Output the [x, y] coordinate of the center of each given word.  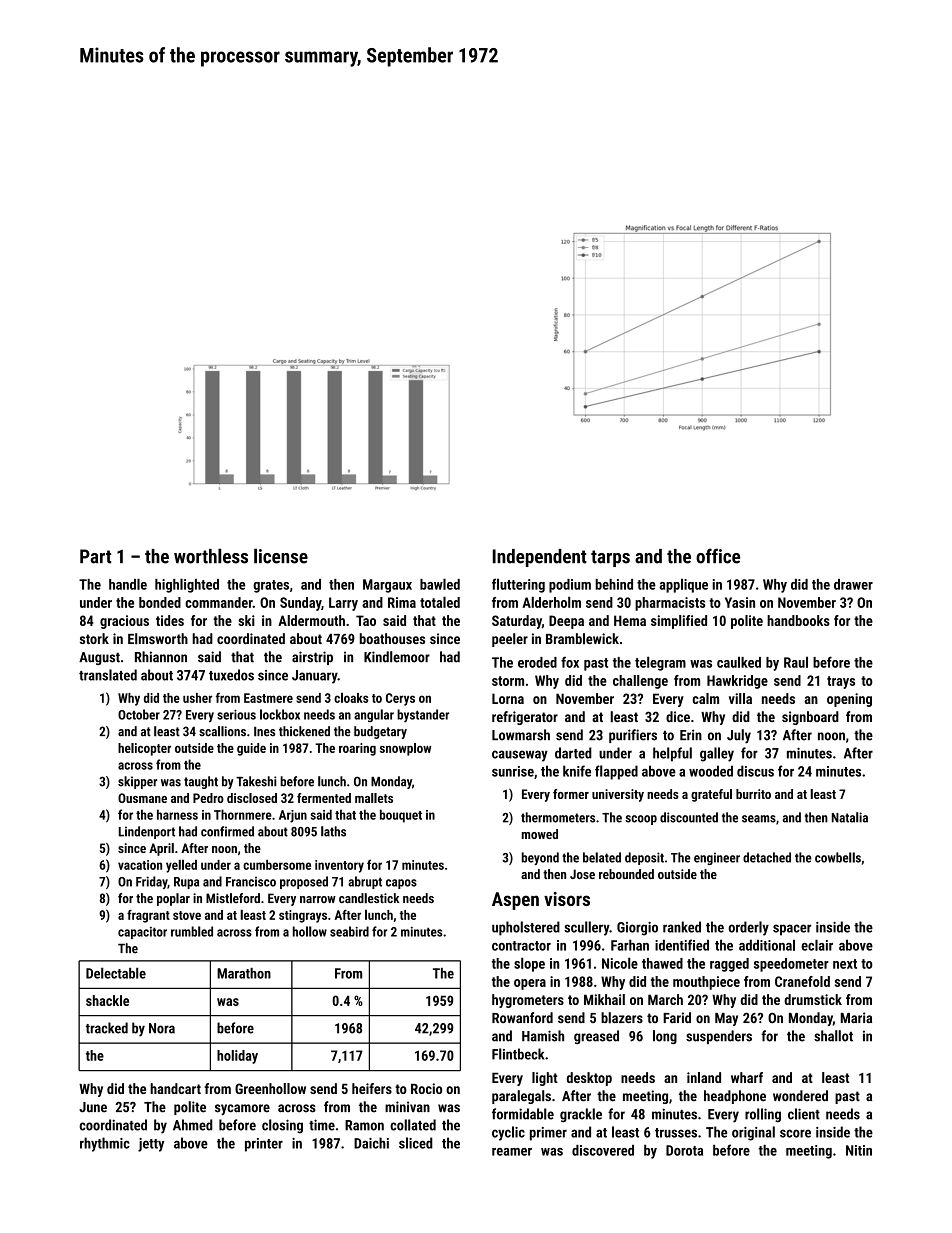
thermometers [558, 817]
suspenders [719, 1037]
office [718, 556]
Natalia [850, 817]
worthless [211, 556]
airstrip [312, 658]
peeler [510, 640]
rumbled [192, 931]
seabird [349, 931]
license [281, 556]
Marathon [244, 973]
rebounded [626, 874]
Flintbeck [518, 1054]
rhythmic [105, 1144]
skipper [137, 782]
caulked [739, 662]
